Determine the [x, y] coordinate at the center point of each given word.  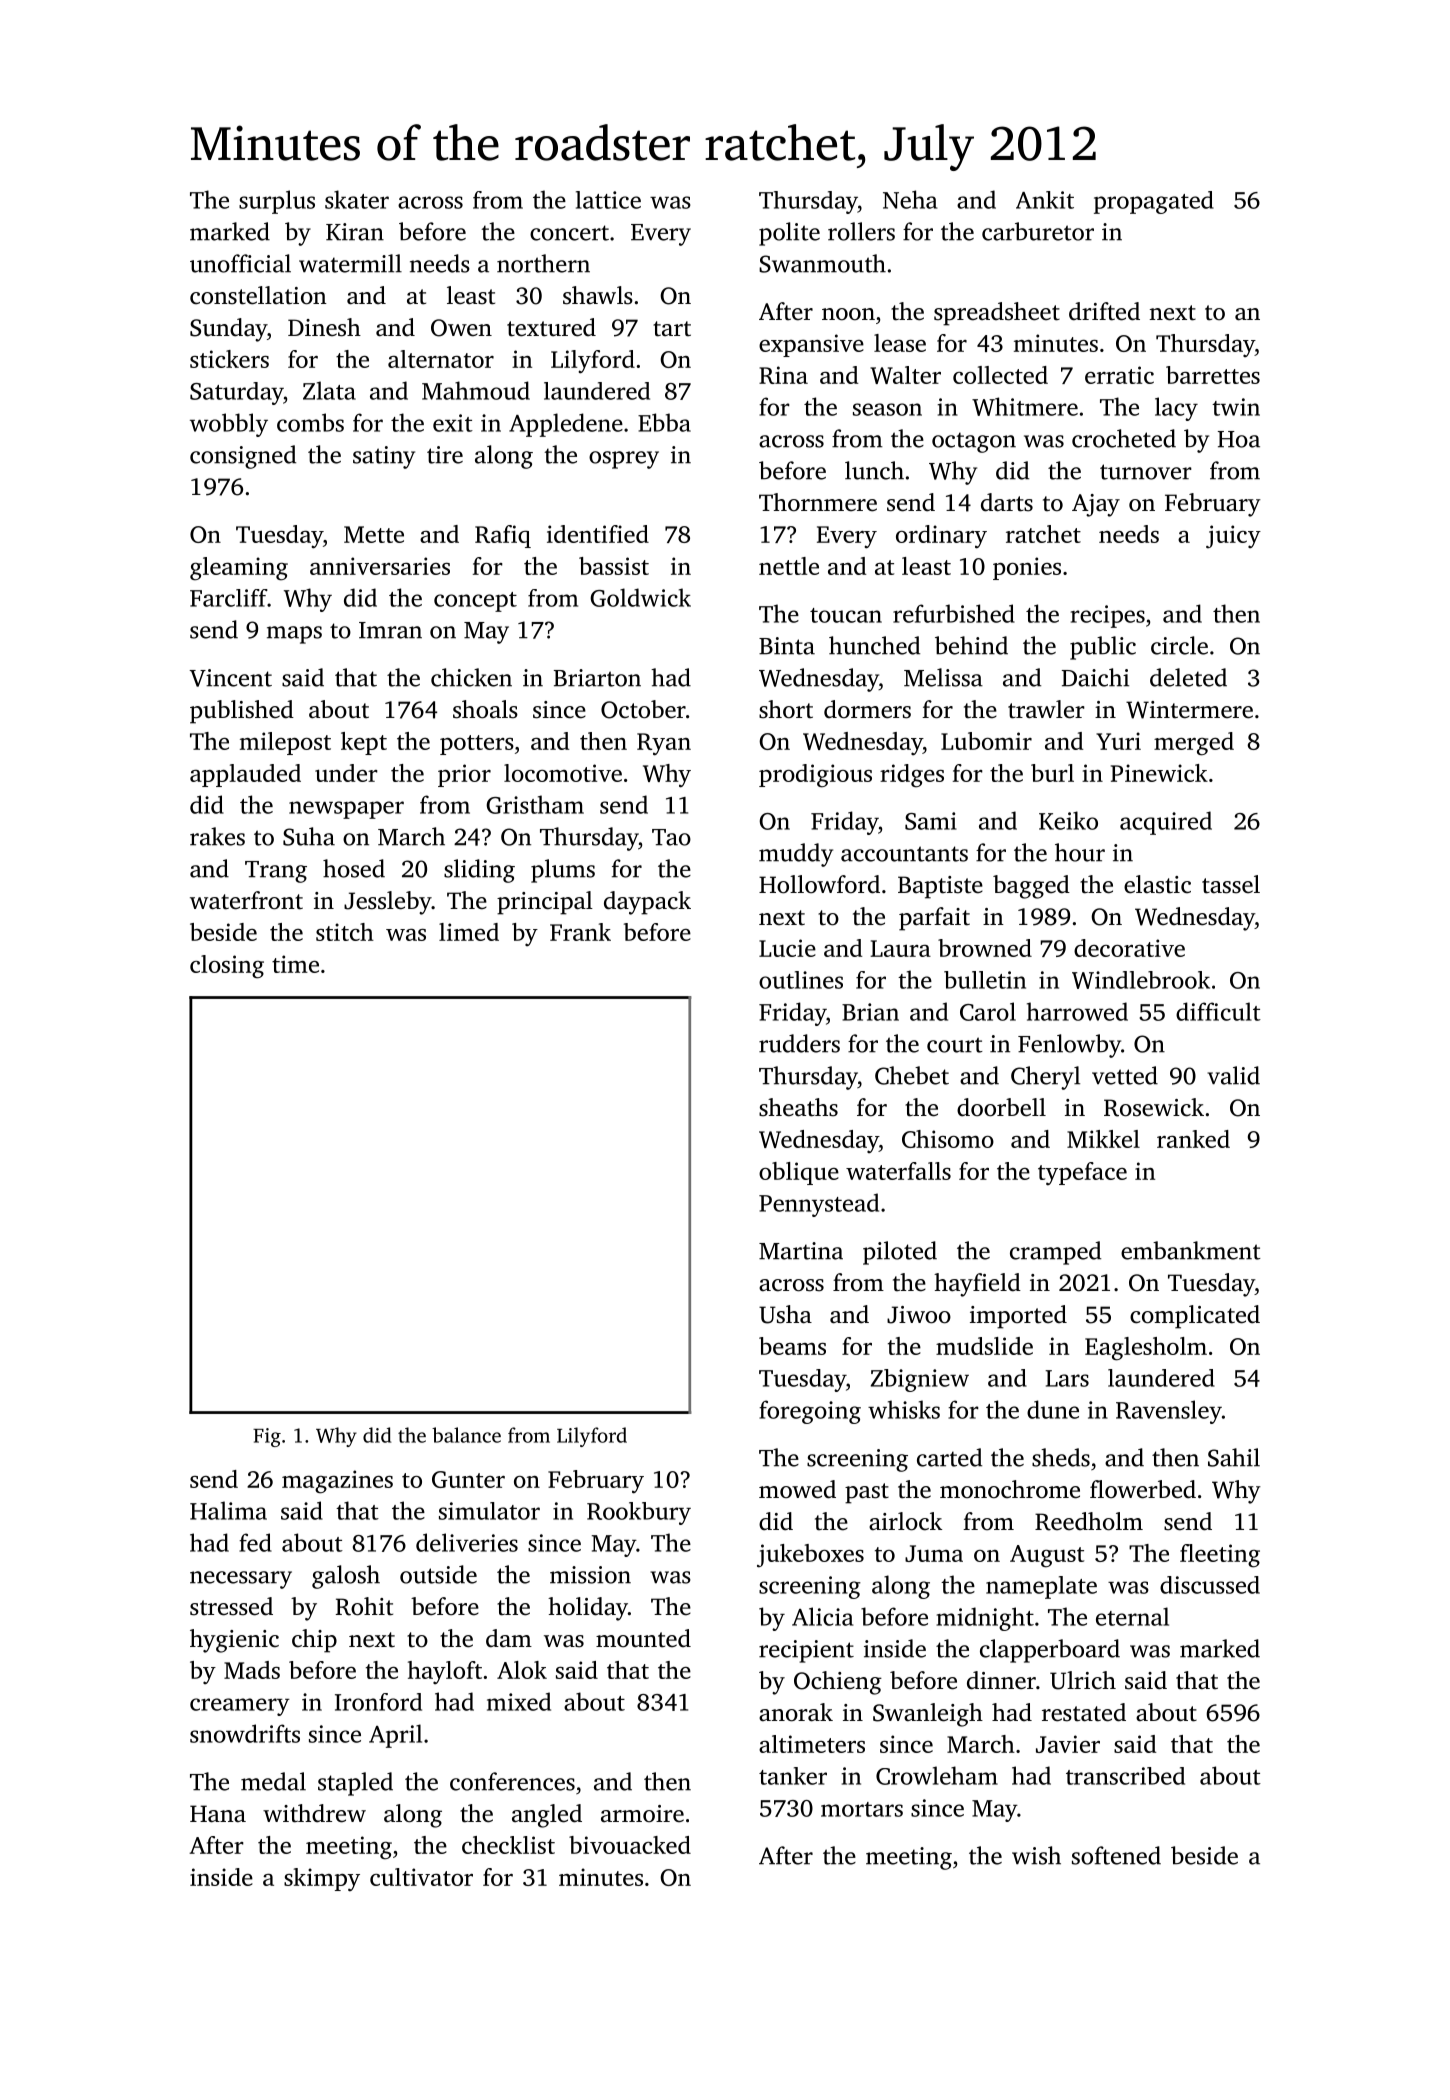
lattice [608, 200]
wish [1036, 1855]
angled [547, 1816]
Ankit [1045, 200]
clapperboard [1050, 1651]
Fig [267, 1437]
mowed [797, 1489]
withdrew [314, 1813]
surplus [277, 202]
